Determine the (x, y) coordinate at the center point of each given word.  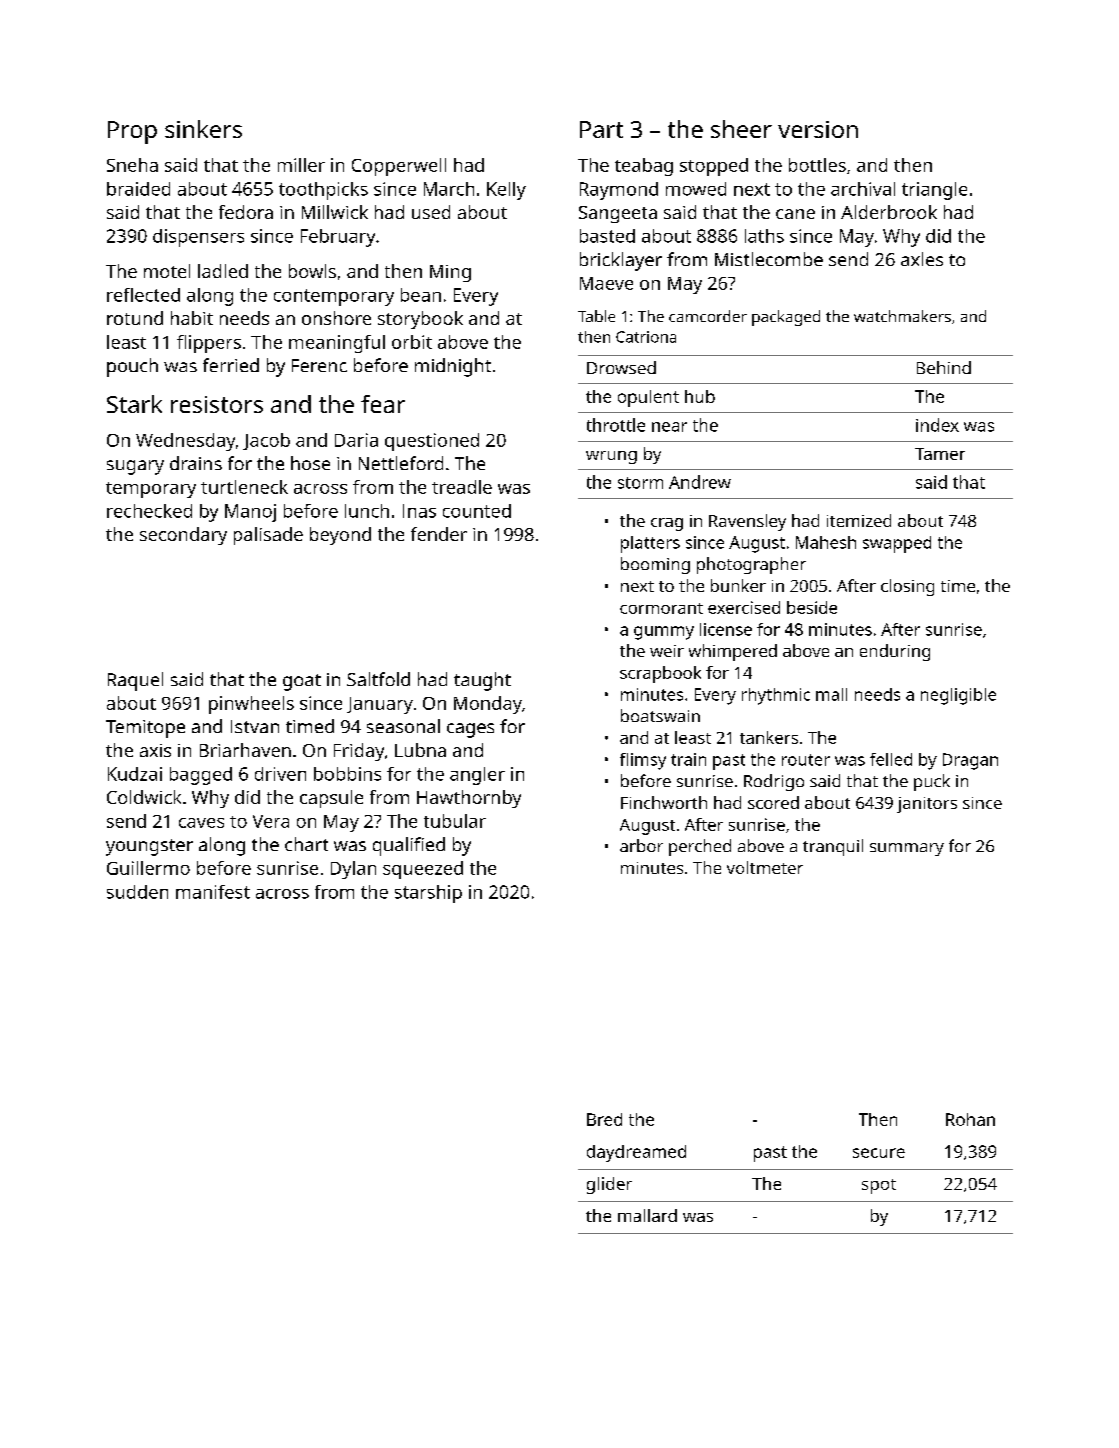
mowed (696, 189)
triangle (934, 191)
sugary (135, 467)
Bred (604, 1119)
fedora (246, 212)
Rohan (970, 1119)
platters (650, 544)
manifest (213, 892)
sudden (137, 892)
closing (907, 587)
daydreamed (636, 1153)
